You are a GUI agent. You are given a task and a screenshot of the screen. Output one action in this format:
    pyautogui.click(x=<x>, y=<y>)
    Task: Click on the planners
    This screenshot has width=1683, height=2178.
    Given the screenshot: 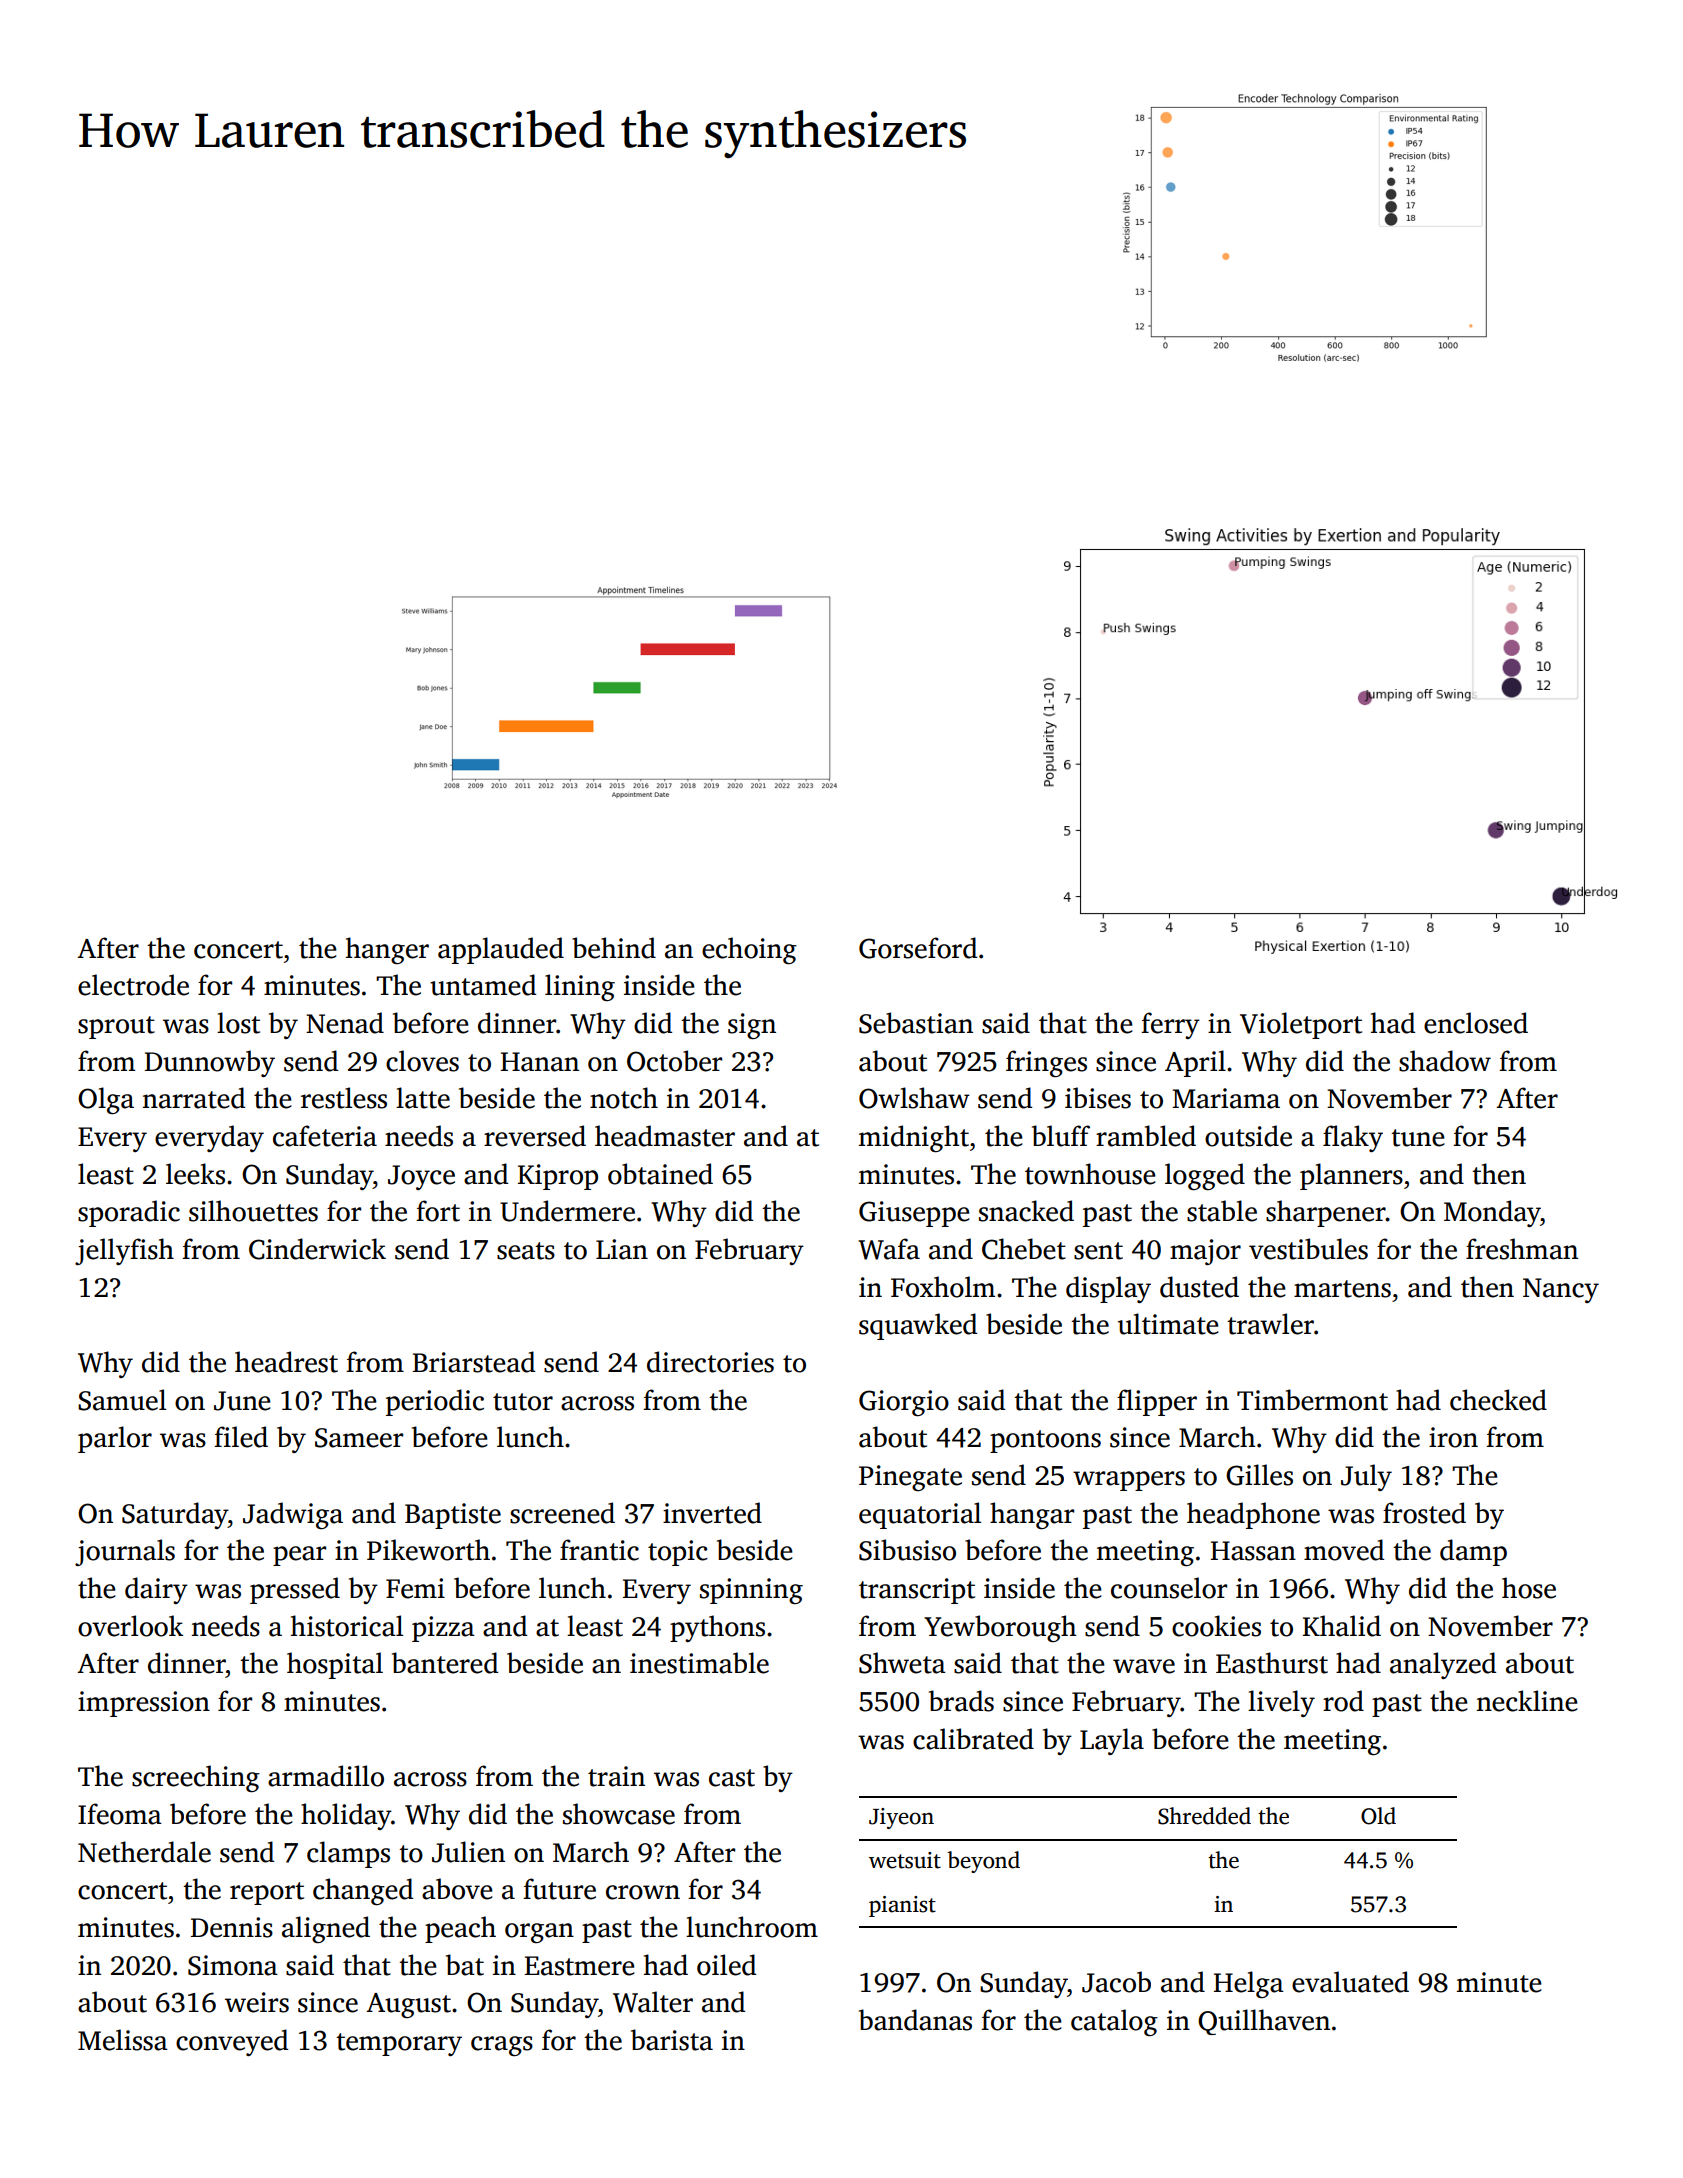 What is the action you would take?
    pyautogui.click(x=1351, y=1176)
